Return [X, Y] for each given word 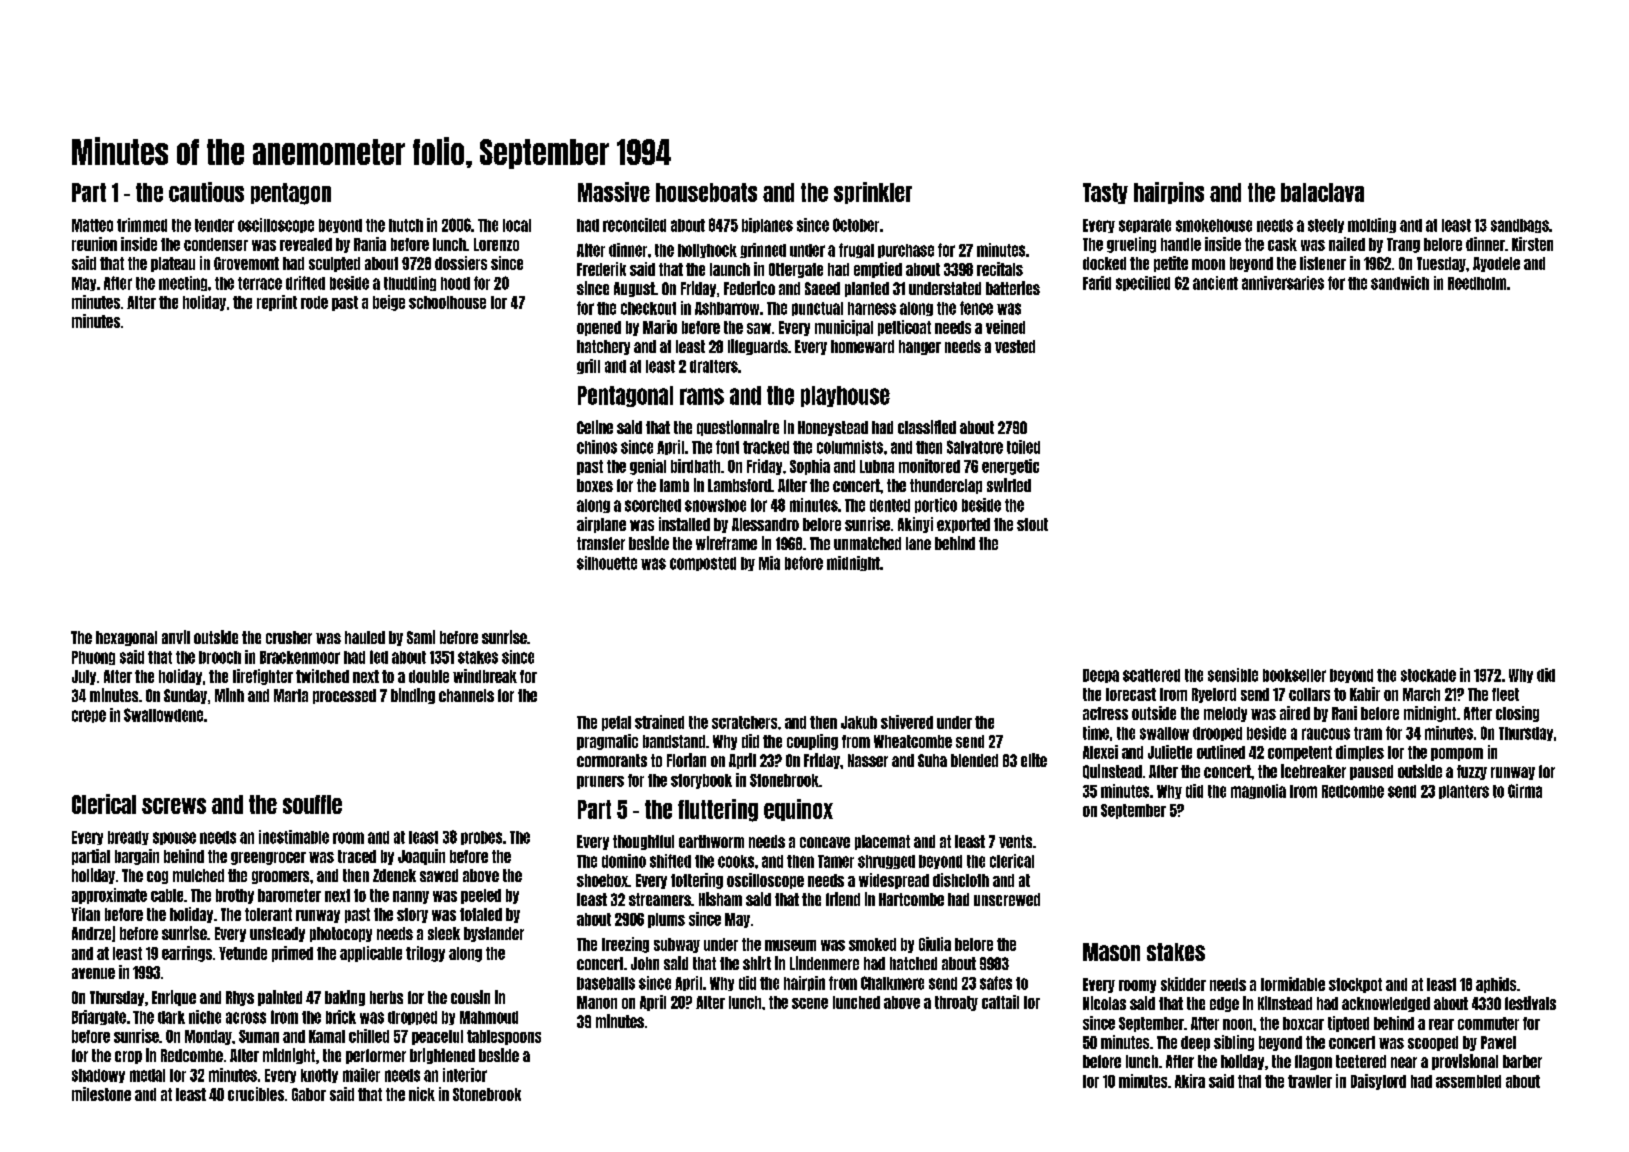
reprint [277, 303]
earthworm [711, 841]
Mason [1111, 952]
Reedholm [1477, 283]
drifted [305, 283]
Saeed [822, 288]
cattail [1000, 1002]
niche [205, 1017]
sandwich [1400, 283]
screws [174, 806]
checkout [648, 308]
